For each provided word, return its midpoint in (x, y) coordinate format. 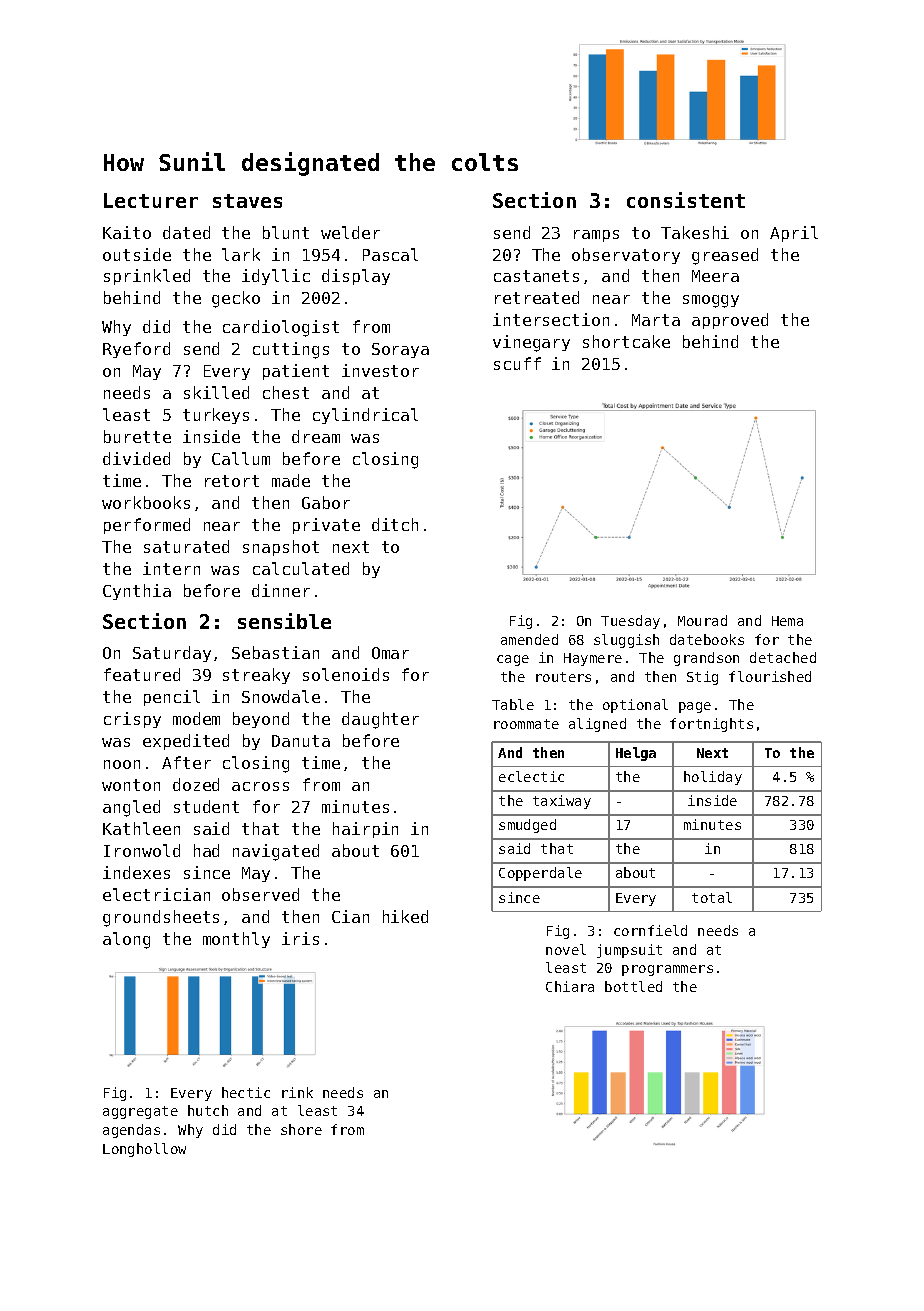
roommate (526, 724)
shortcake (626, 341)
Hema (787, 621)
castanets (536, 276)
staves (247, 201)
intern (171, 568)
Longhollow (144, 1150)
